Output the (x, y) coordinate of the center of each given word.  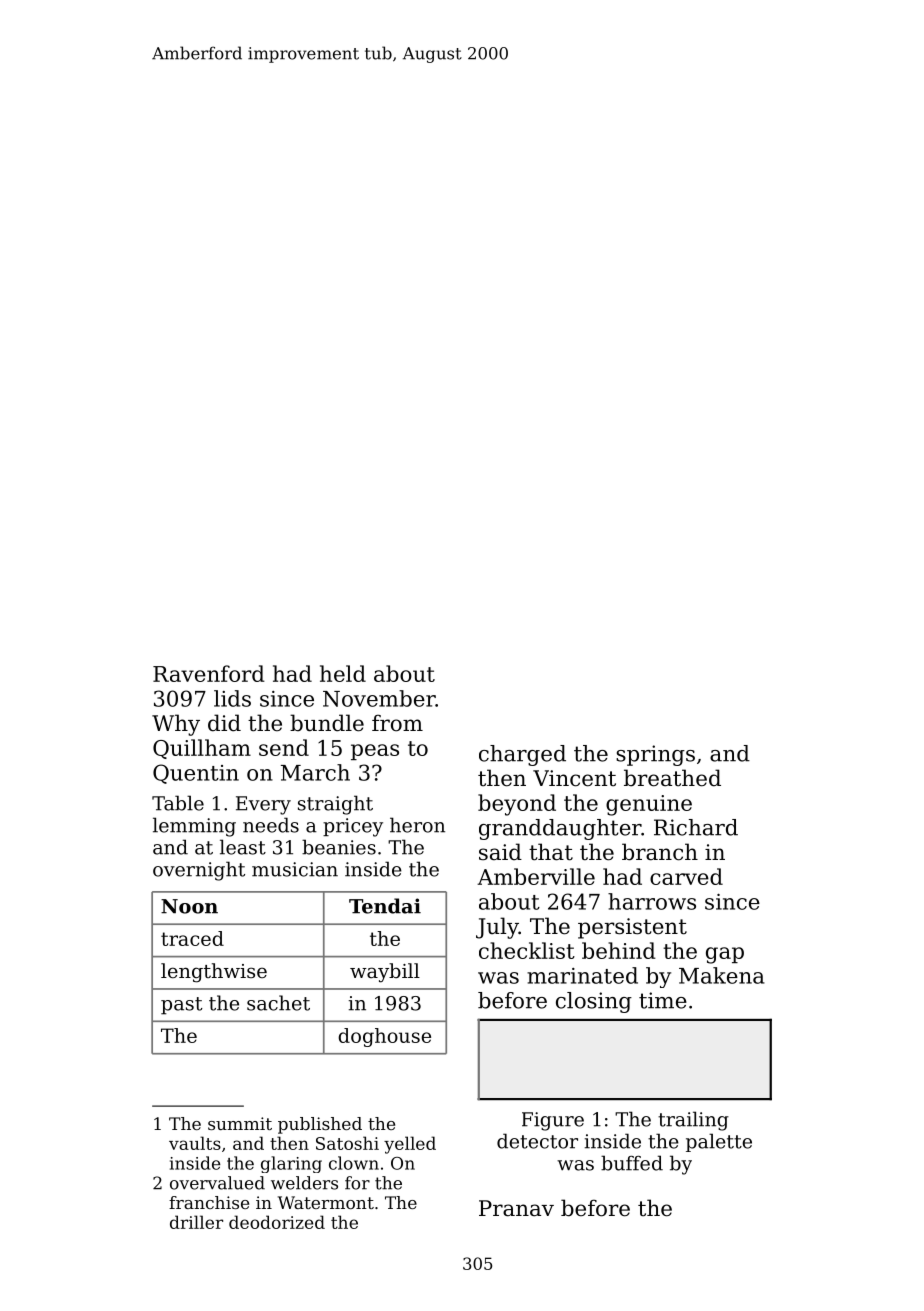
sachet (278, 1003)
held (343, 673)
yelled (410, 1145)
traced (192, 938)
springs (655, 755)
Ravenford (209, 673)
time (663, 1000)
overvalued (217, 1183)
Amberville (536, 876)
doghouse (384, 1037)
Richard (696, 827)
